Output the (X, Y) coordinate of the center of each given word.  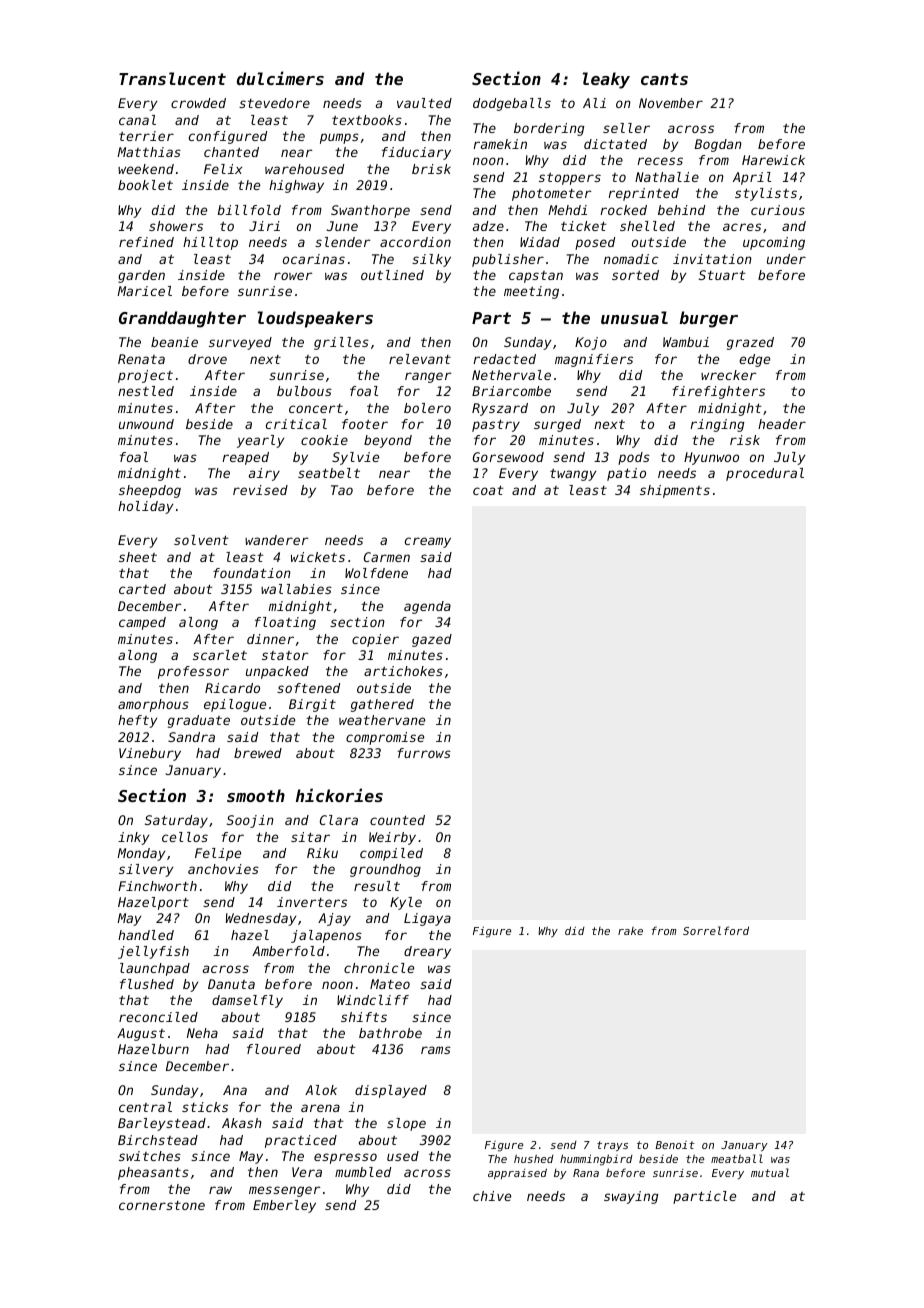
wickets (318, 557)
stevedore (274, 103)
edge (754, 360)
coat (488, 490)
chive (492, 1196)
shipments (675, 491)
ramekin (500, 144)
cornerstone (162, 1205)
